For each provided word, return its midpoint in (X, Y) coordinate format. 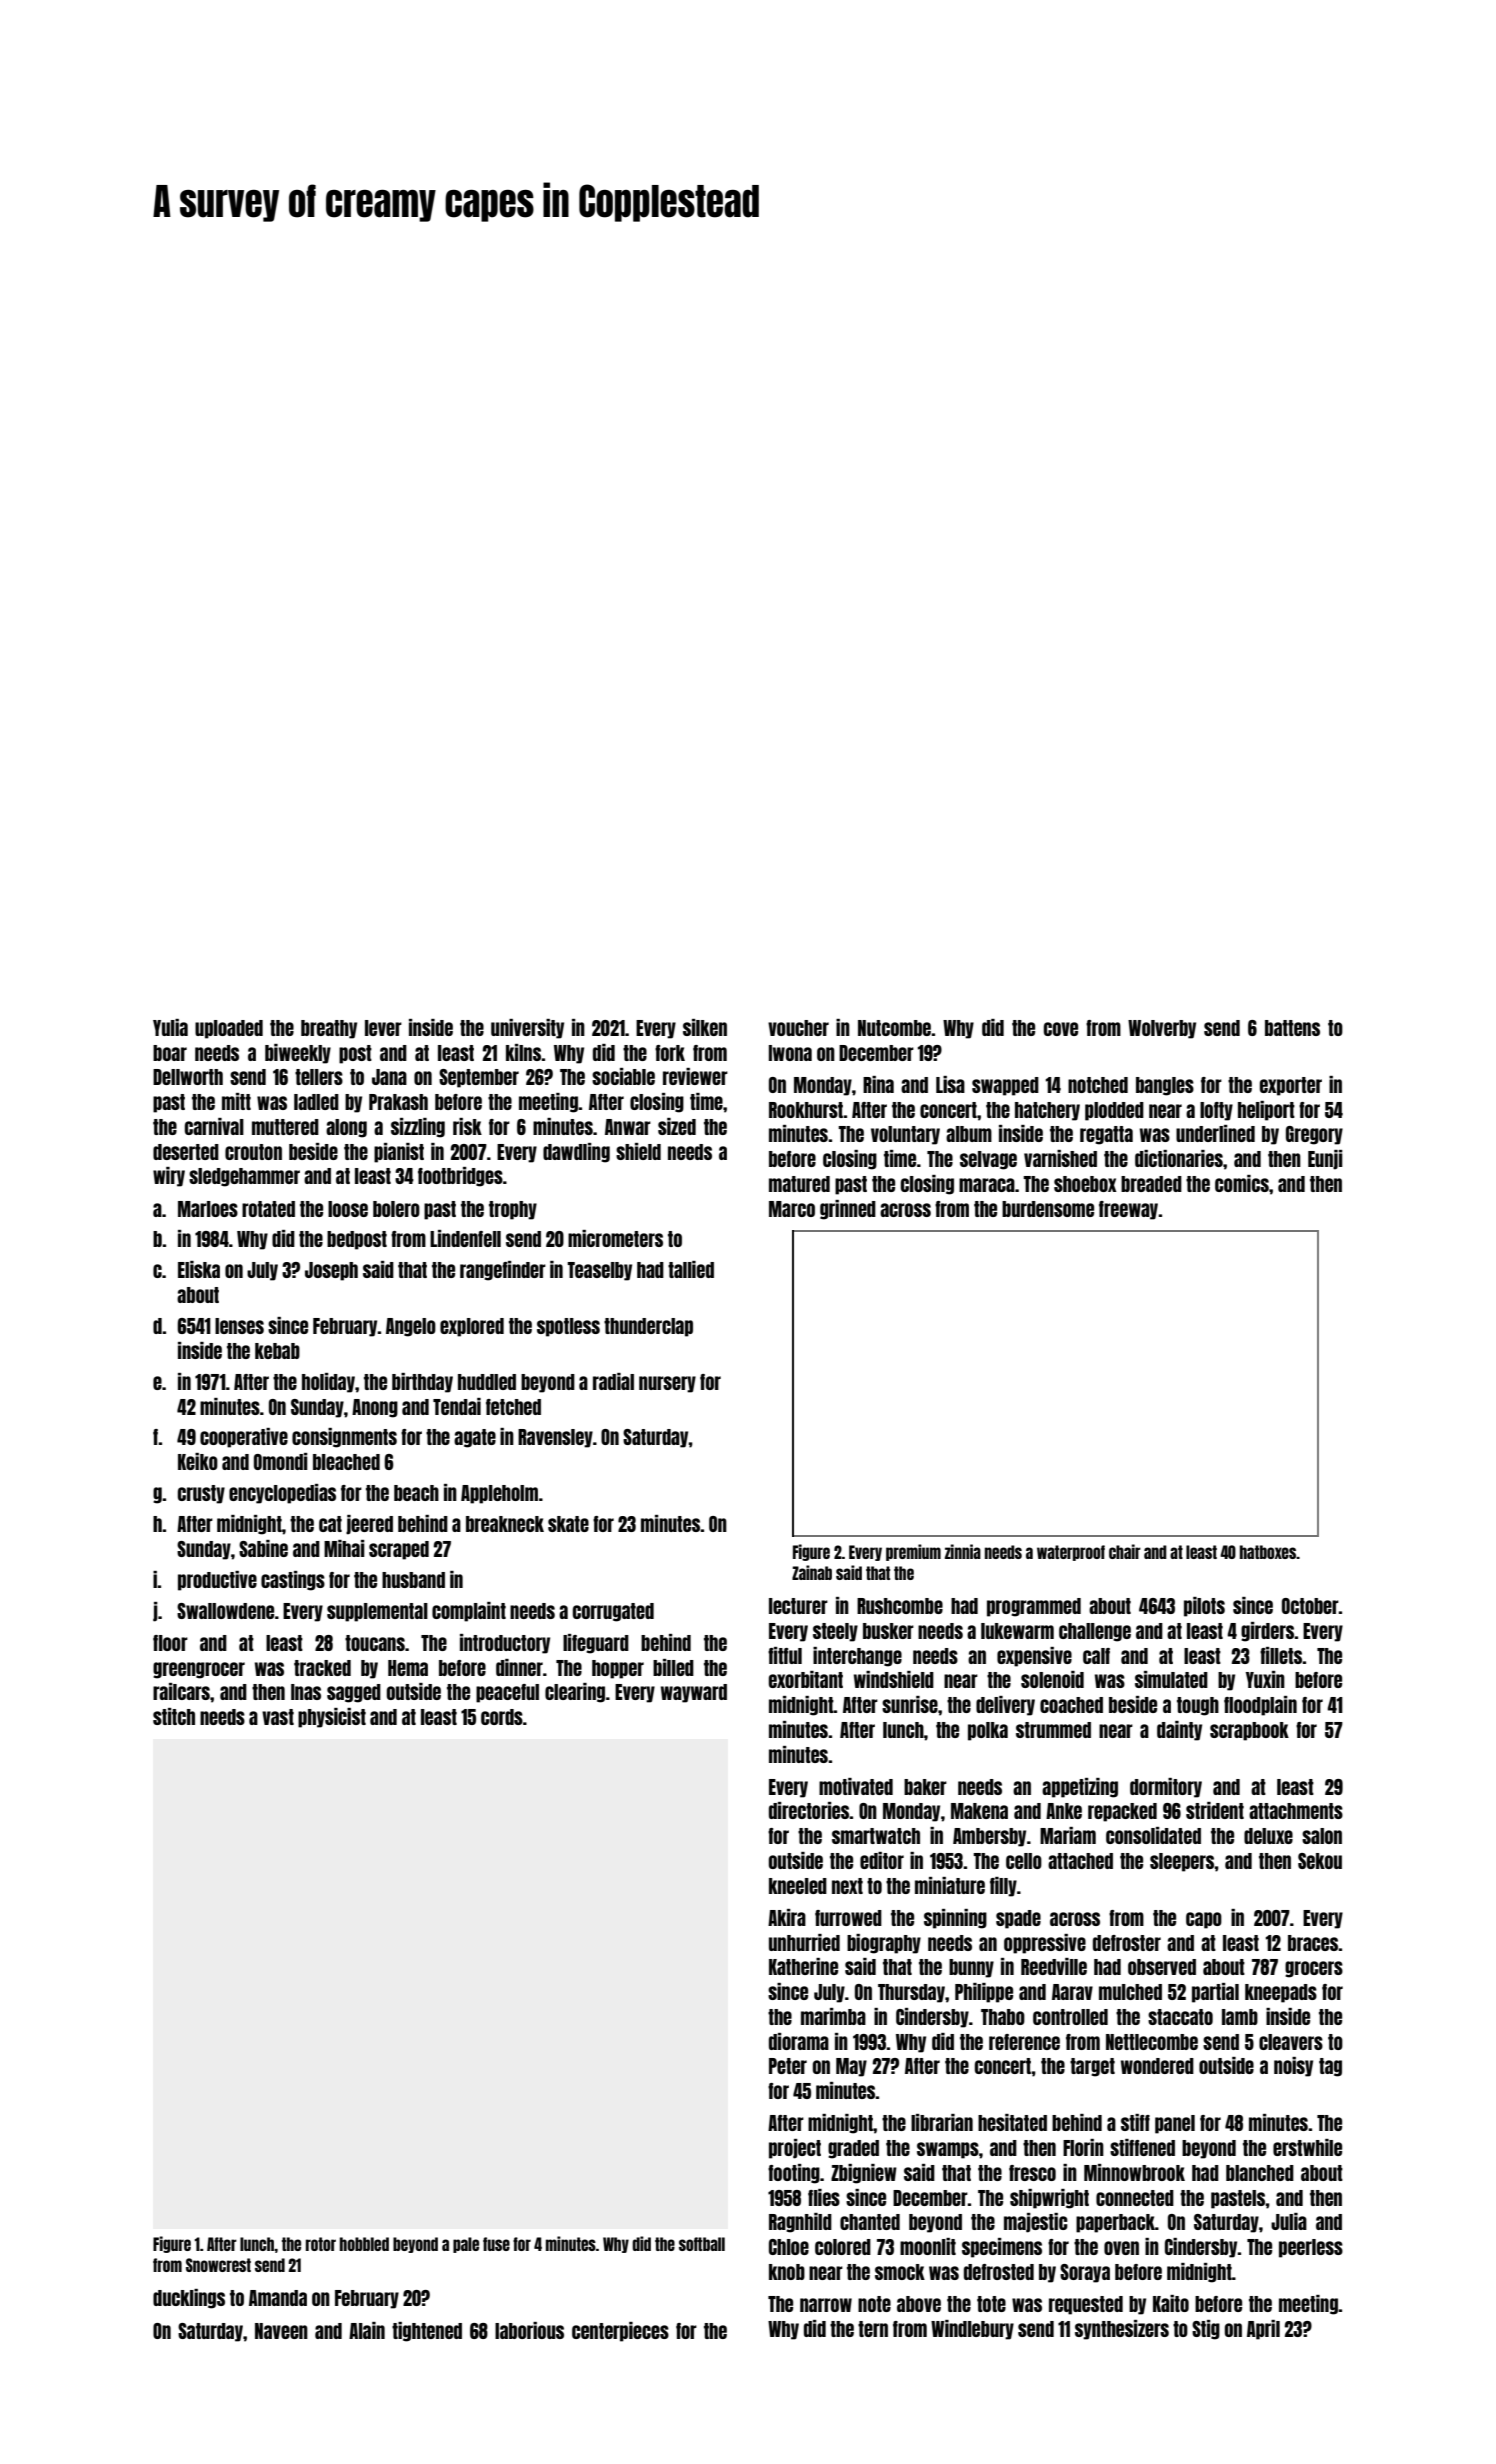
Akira (787, 1917)
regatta (1106, 1135)
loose (348, 1209)
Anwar (628, 1127)
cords (502, 1717)
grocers (1314, 1969)
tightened (427, 2332)
